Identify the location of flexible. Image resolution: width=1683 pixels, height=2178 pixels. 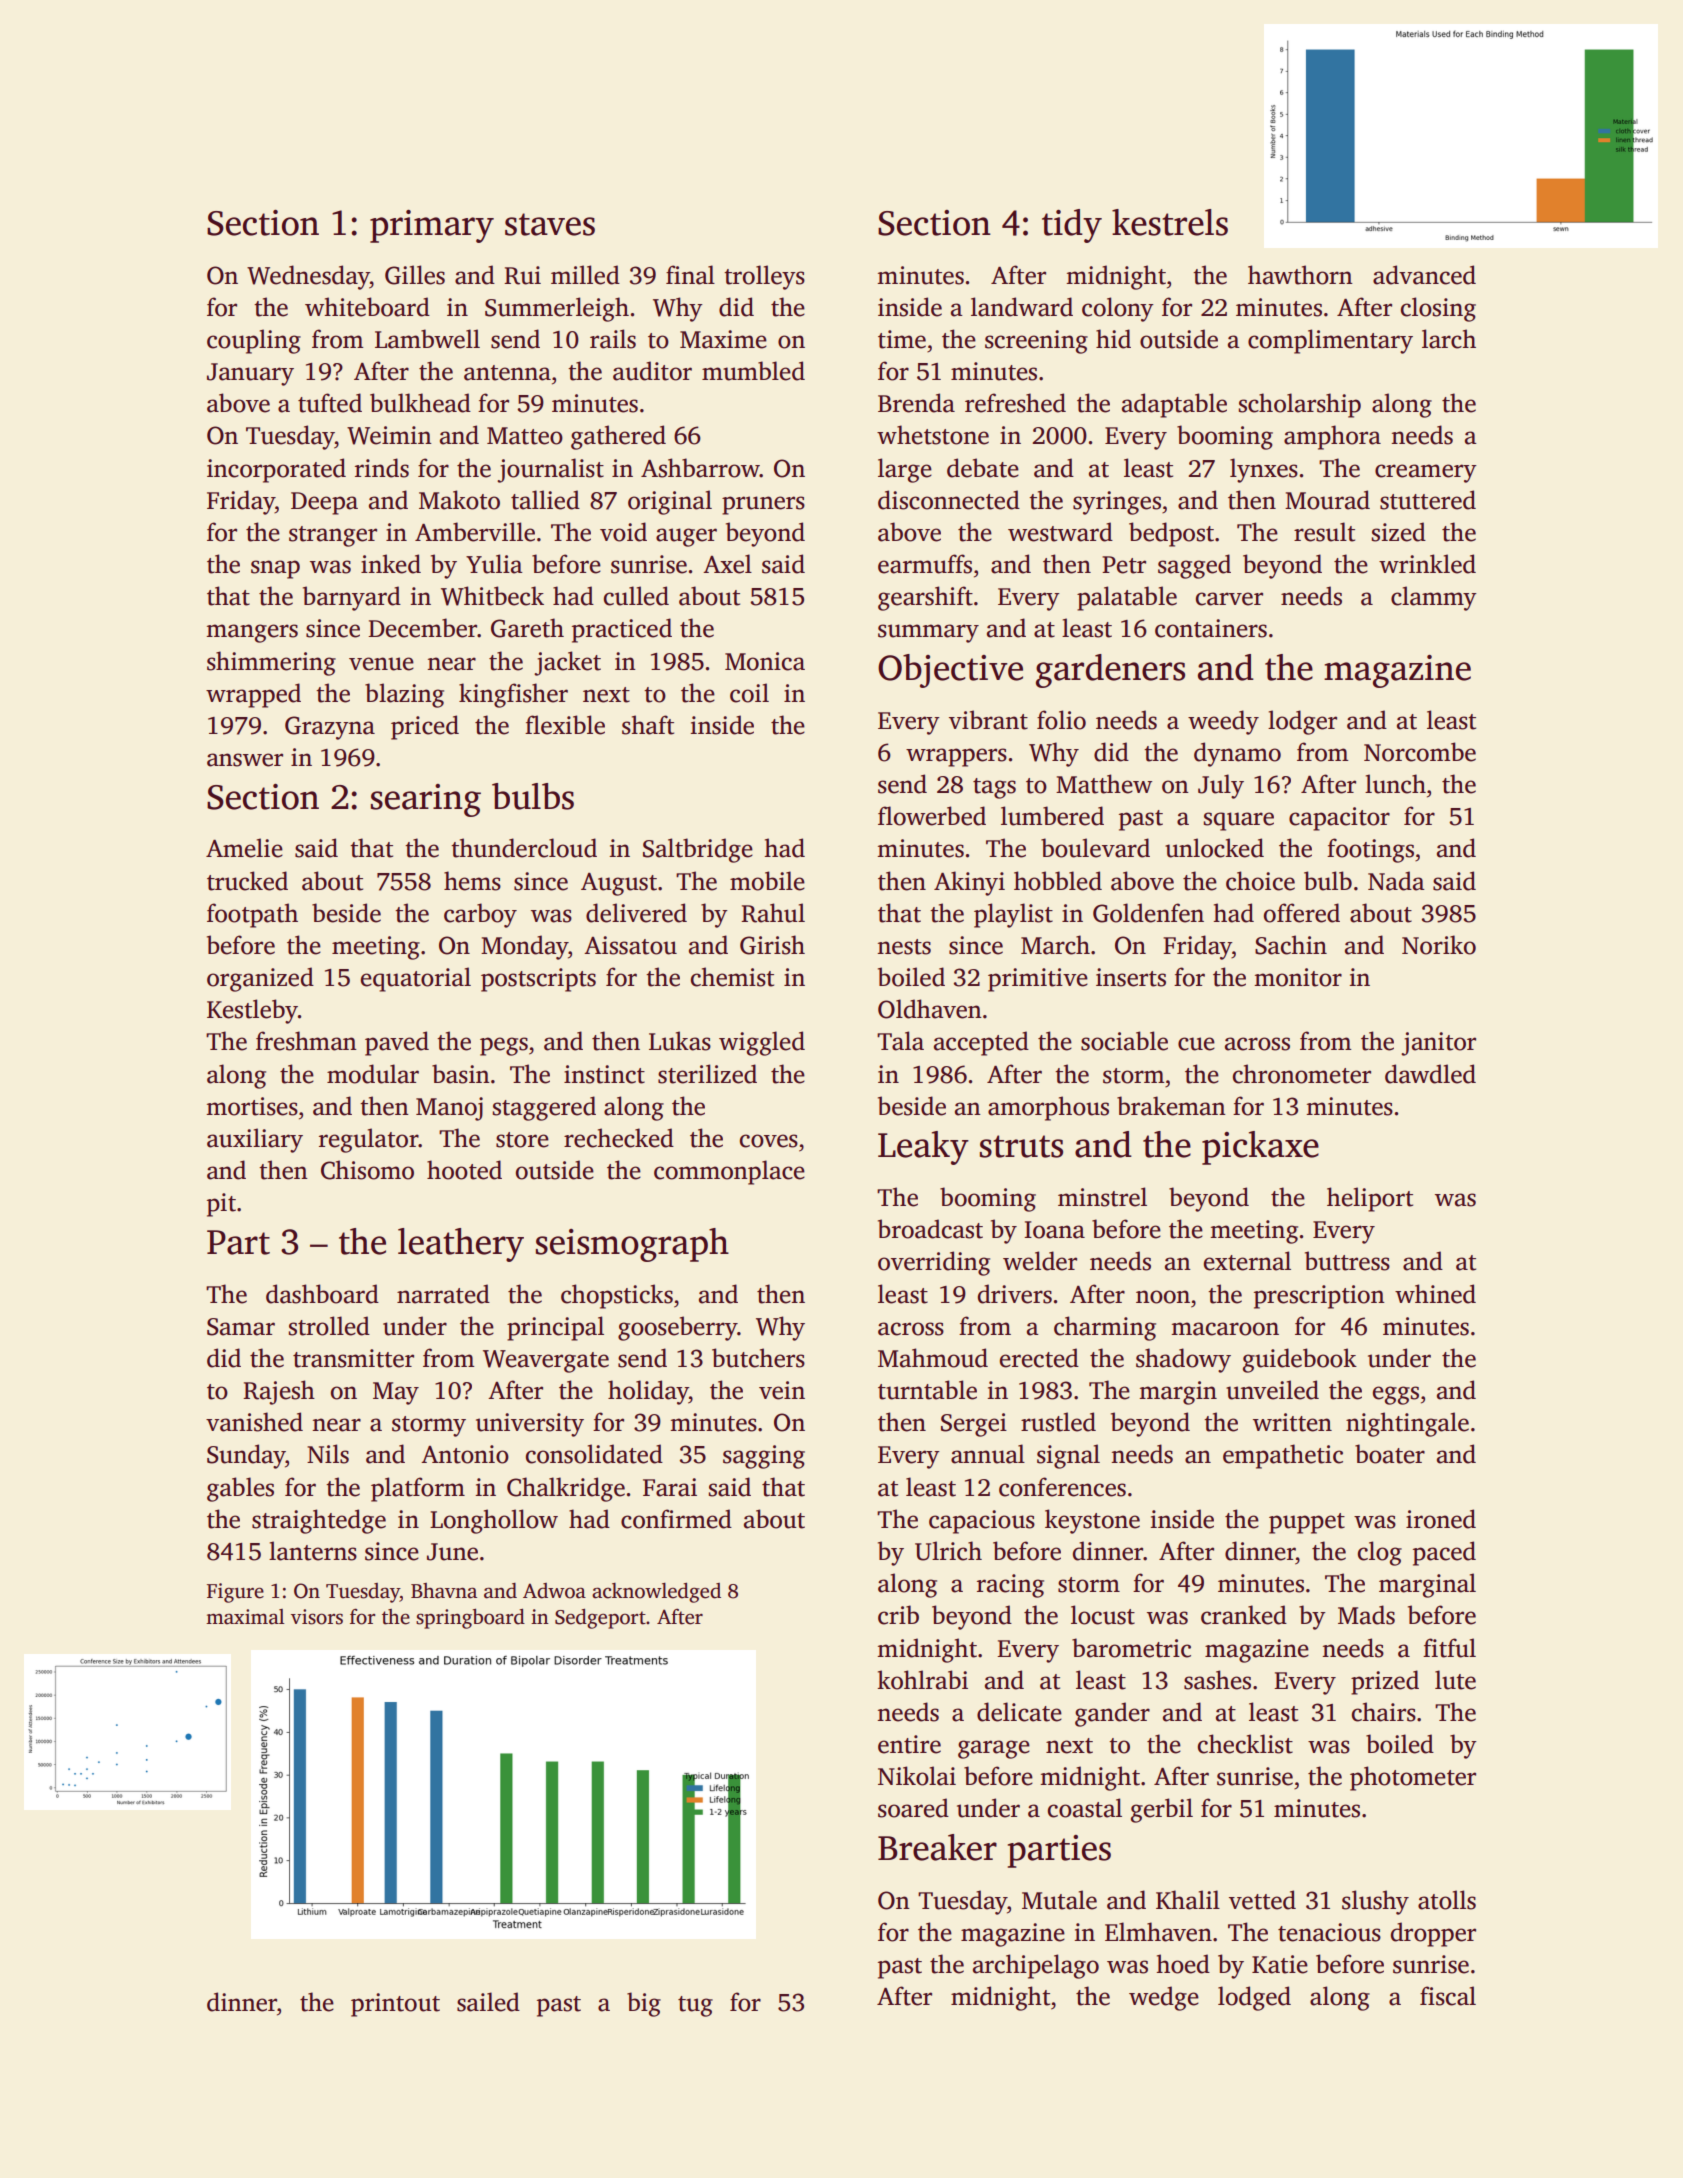
(565, 725).
